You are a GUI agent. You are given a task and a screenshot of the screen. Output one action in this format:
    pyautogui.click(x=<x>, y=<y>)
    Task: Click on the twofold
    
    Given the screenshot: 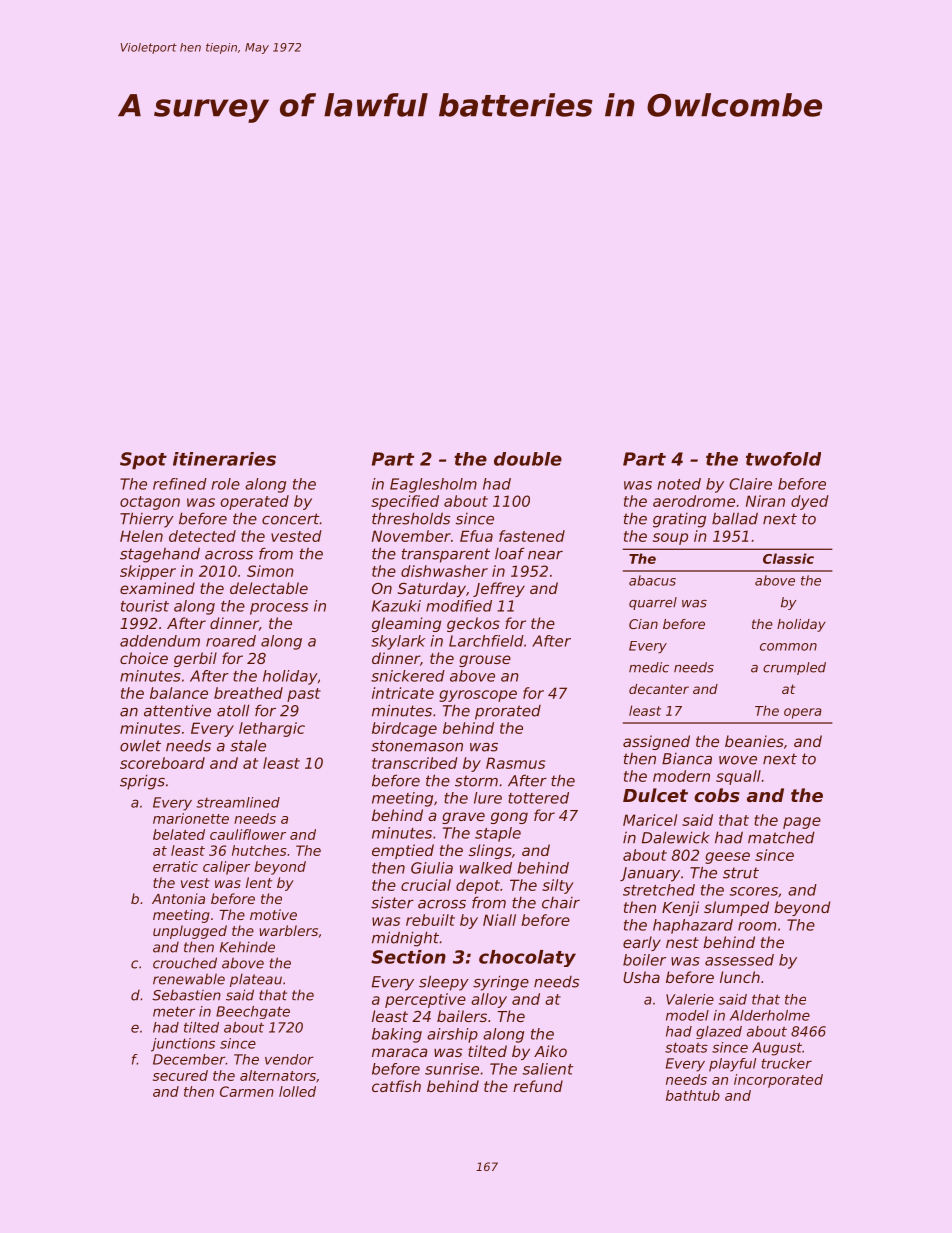 What is the action you would take?
    pyautogui.click(x=783, y=459)
